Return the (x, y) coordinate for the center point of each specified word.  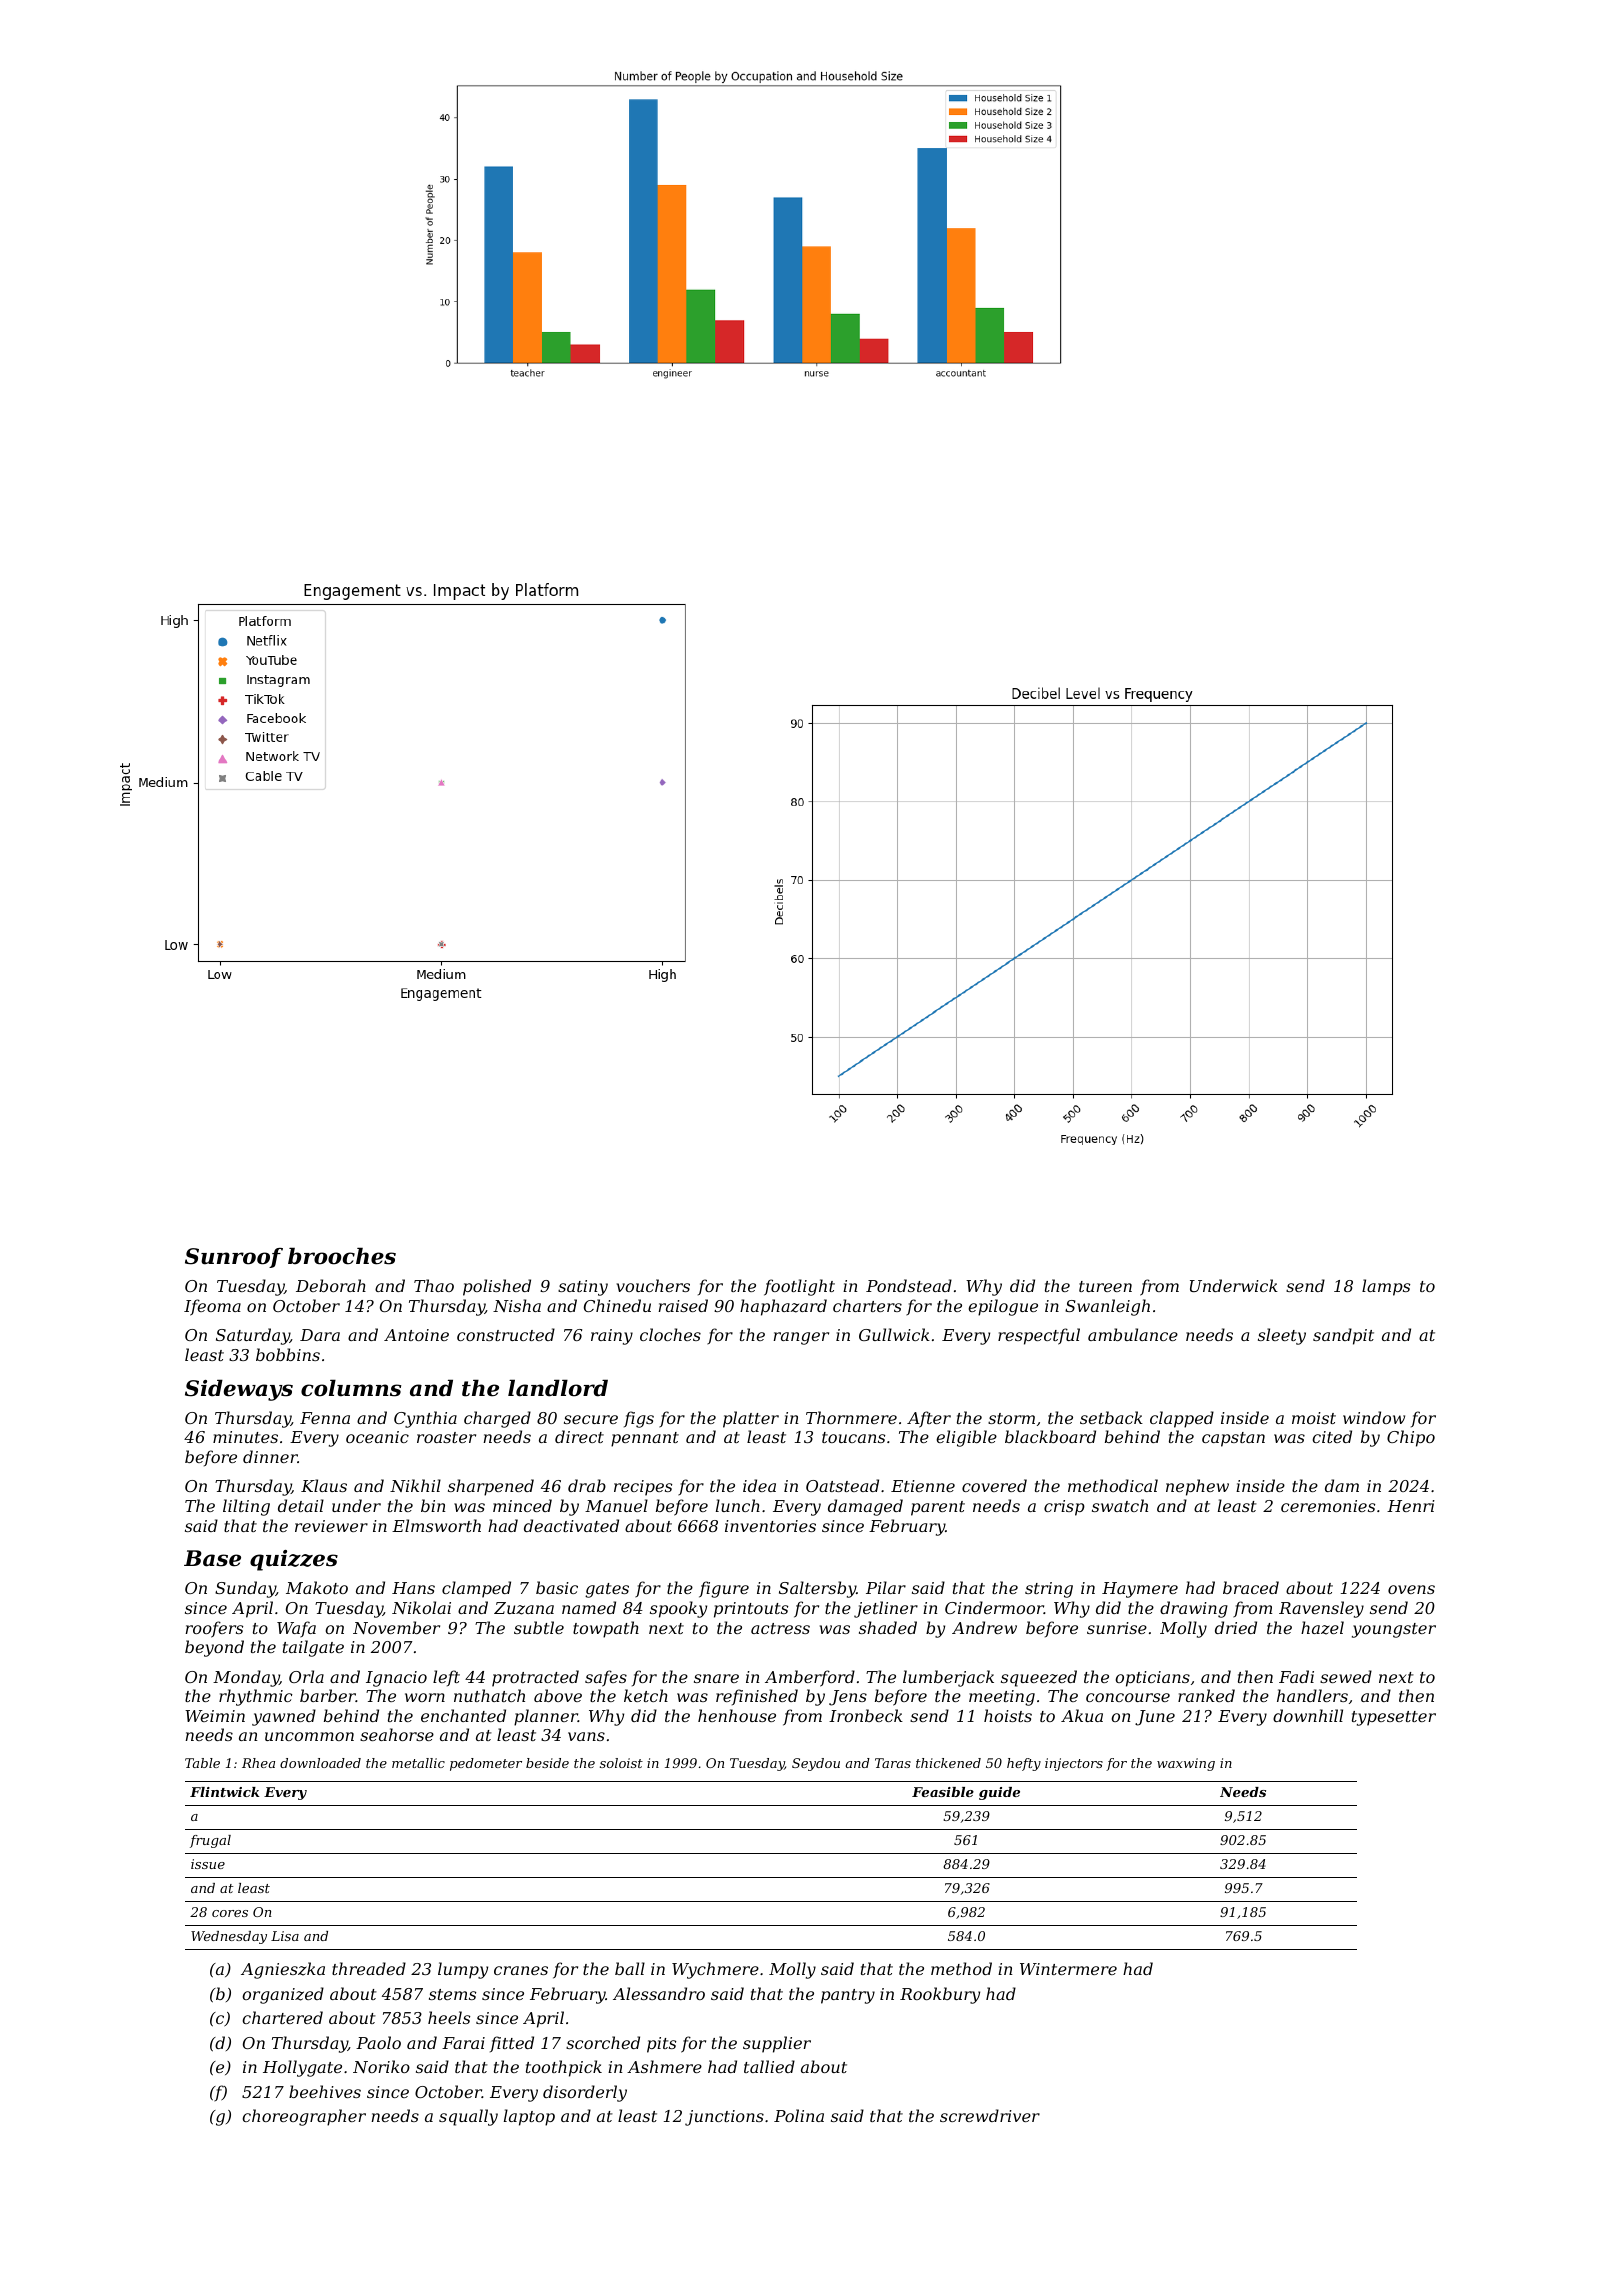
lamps (1386, 1287)
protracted (535, 1678)
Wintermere (1068, 1969)
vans (586, 1736)
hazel (1322, 1628)
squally (468, 2117)
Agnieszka (283, 1970)
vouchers (653, 1285)
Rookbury (940, 1995)
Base (212, 1558)
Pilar (886, 1587)
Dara (320, 1335)
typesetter (1394, 1718)
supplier (777, 2044)
